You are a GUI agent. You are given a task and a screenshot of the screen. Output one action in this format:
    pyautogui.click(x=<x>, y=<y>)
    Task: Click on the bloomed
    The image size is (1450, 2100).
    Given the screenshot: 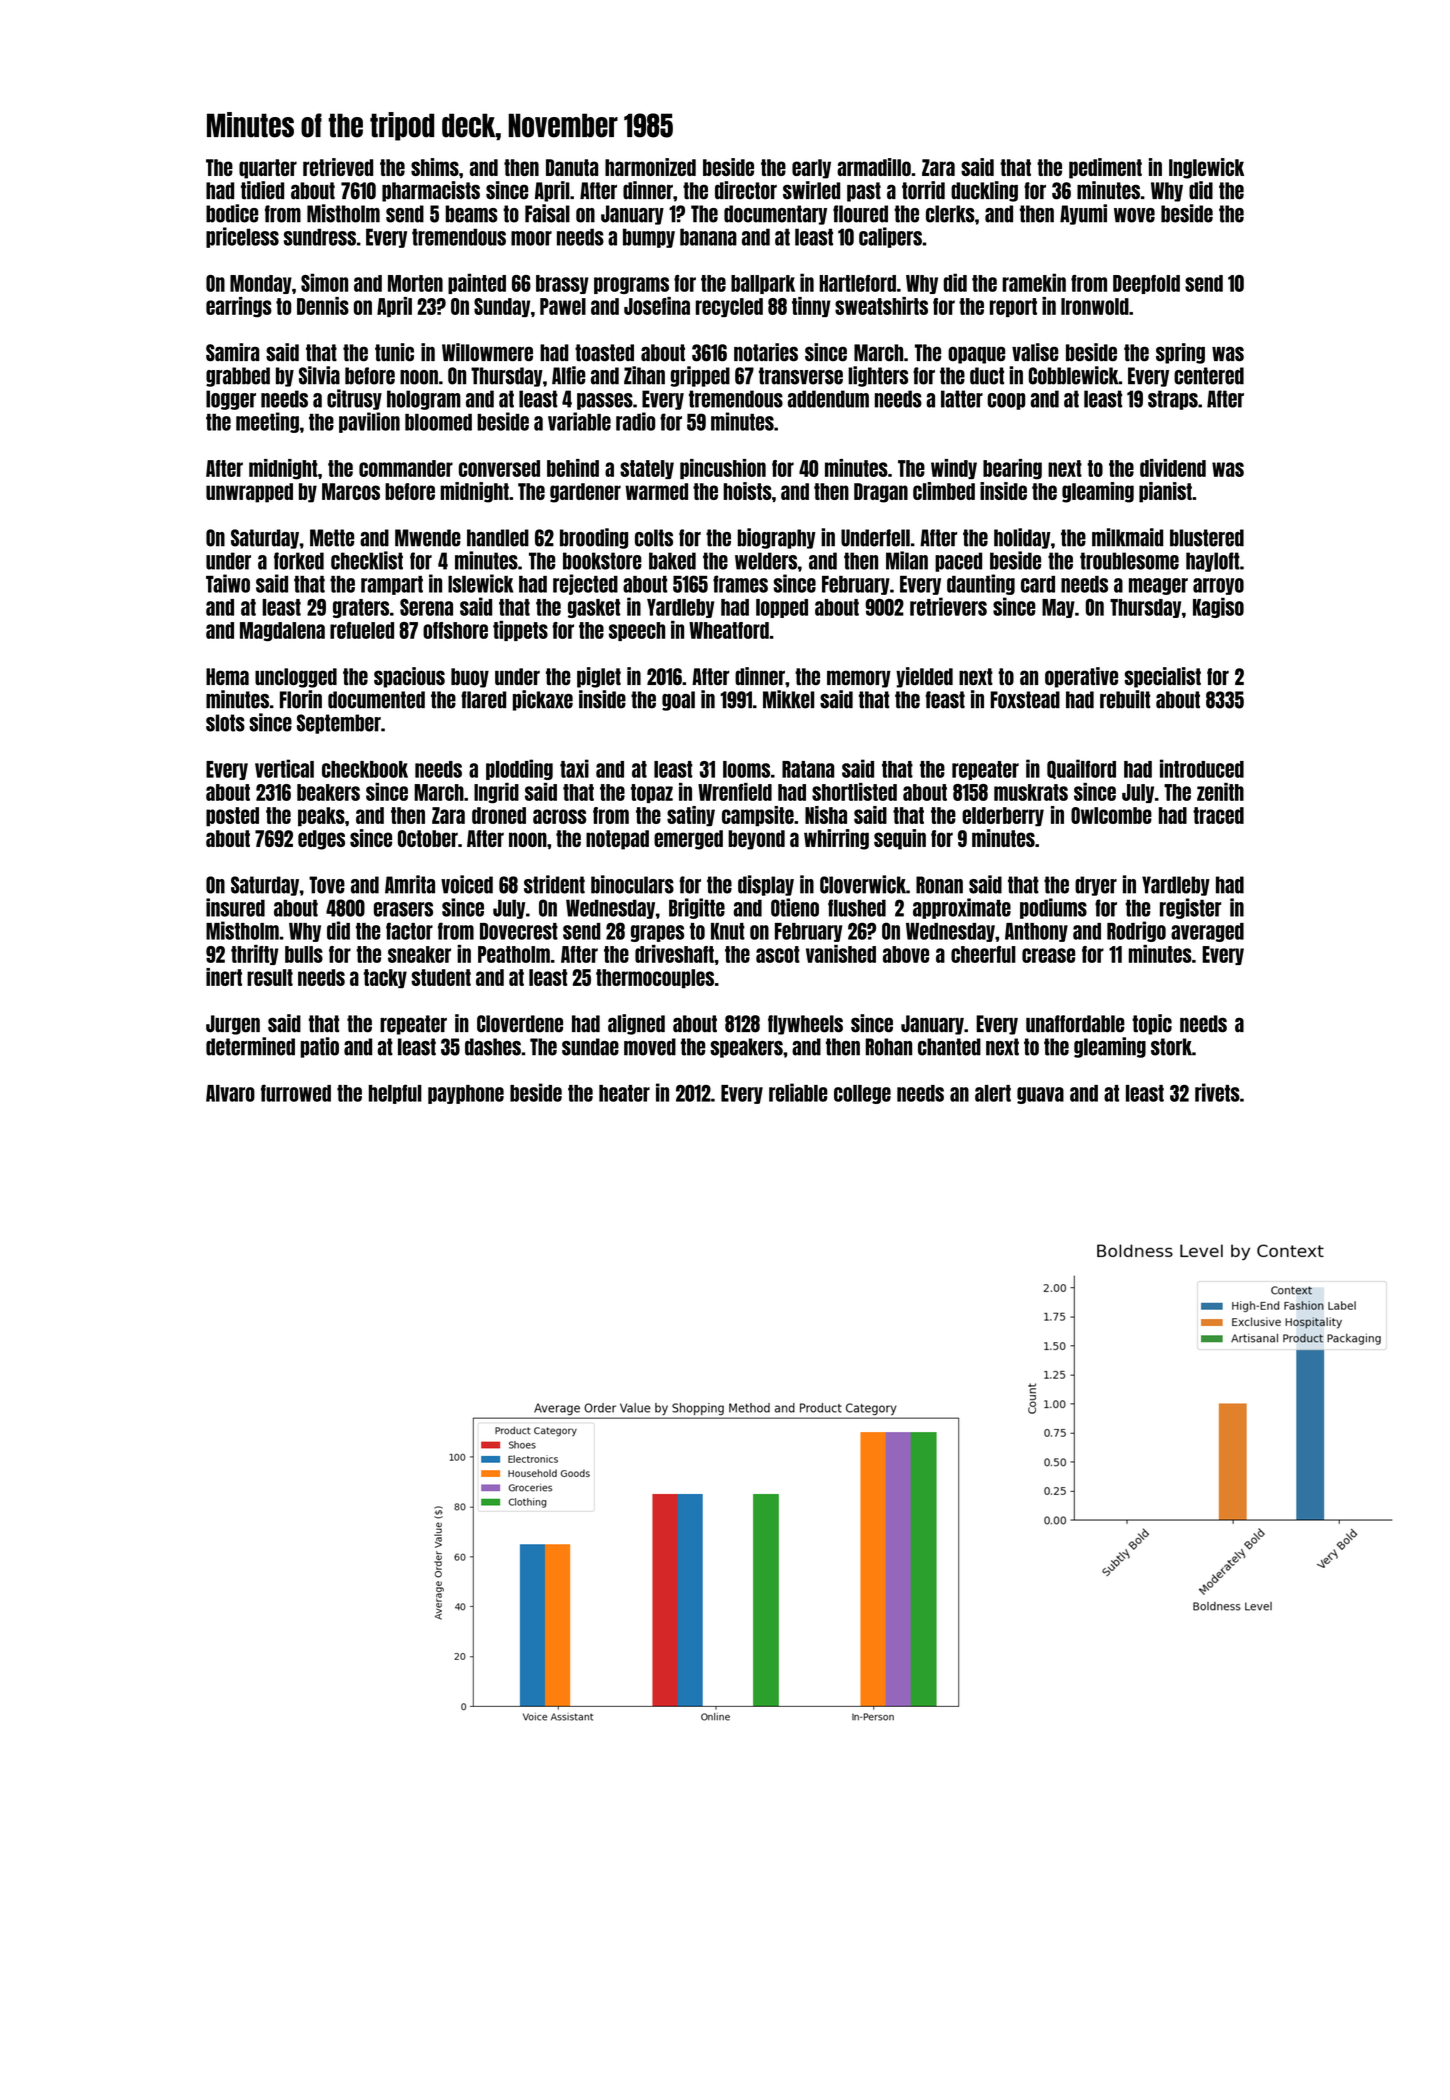 What is the action you would take?
    pyautogui.click(x=438, y=422)
